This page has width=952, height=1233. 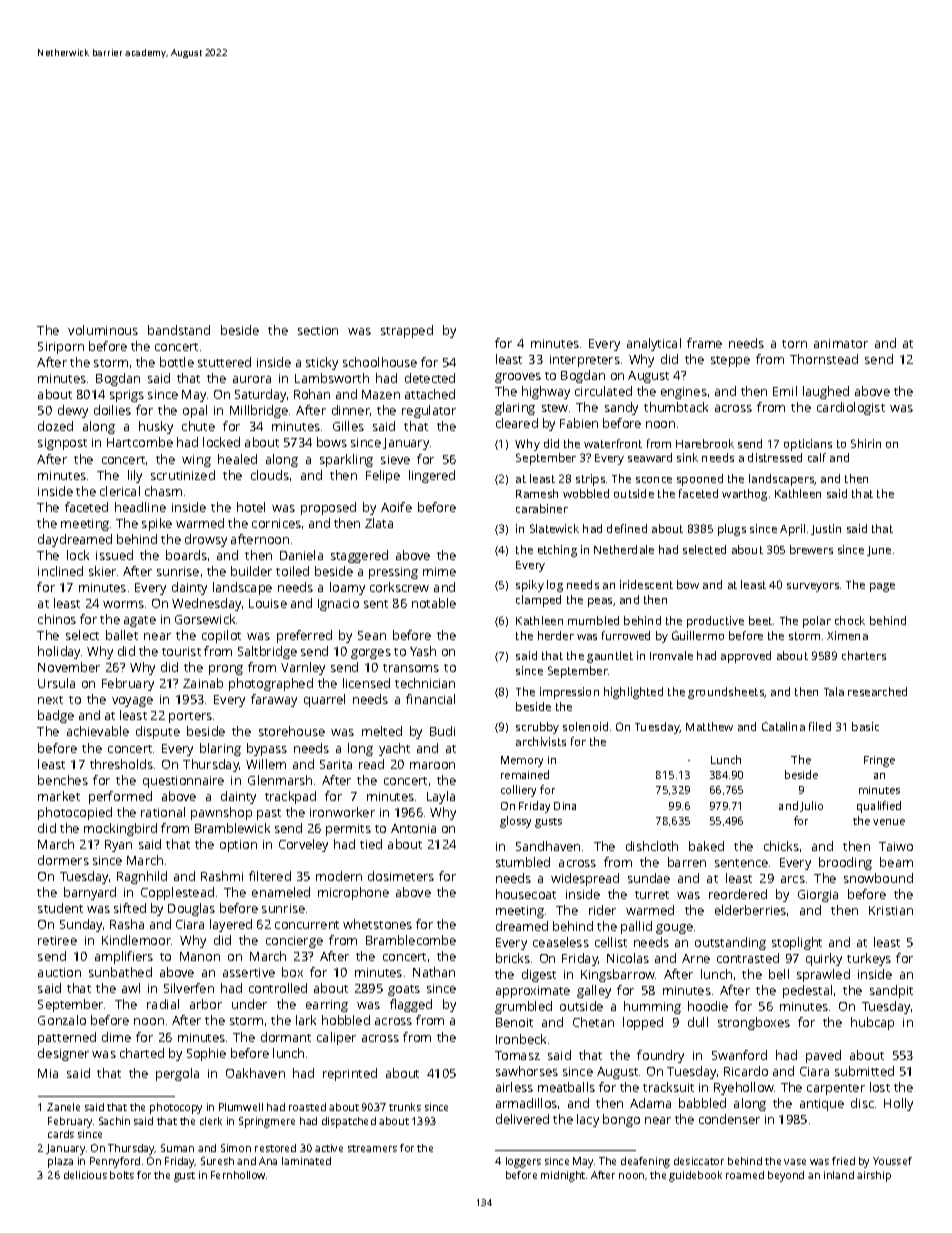 What do you see at coordinates (517, 423) in the page?
I see `cleared` at bounding box center [517, 423].
